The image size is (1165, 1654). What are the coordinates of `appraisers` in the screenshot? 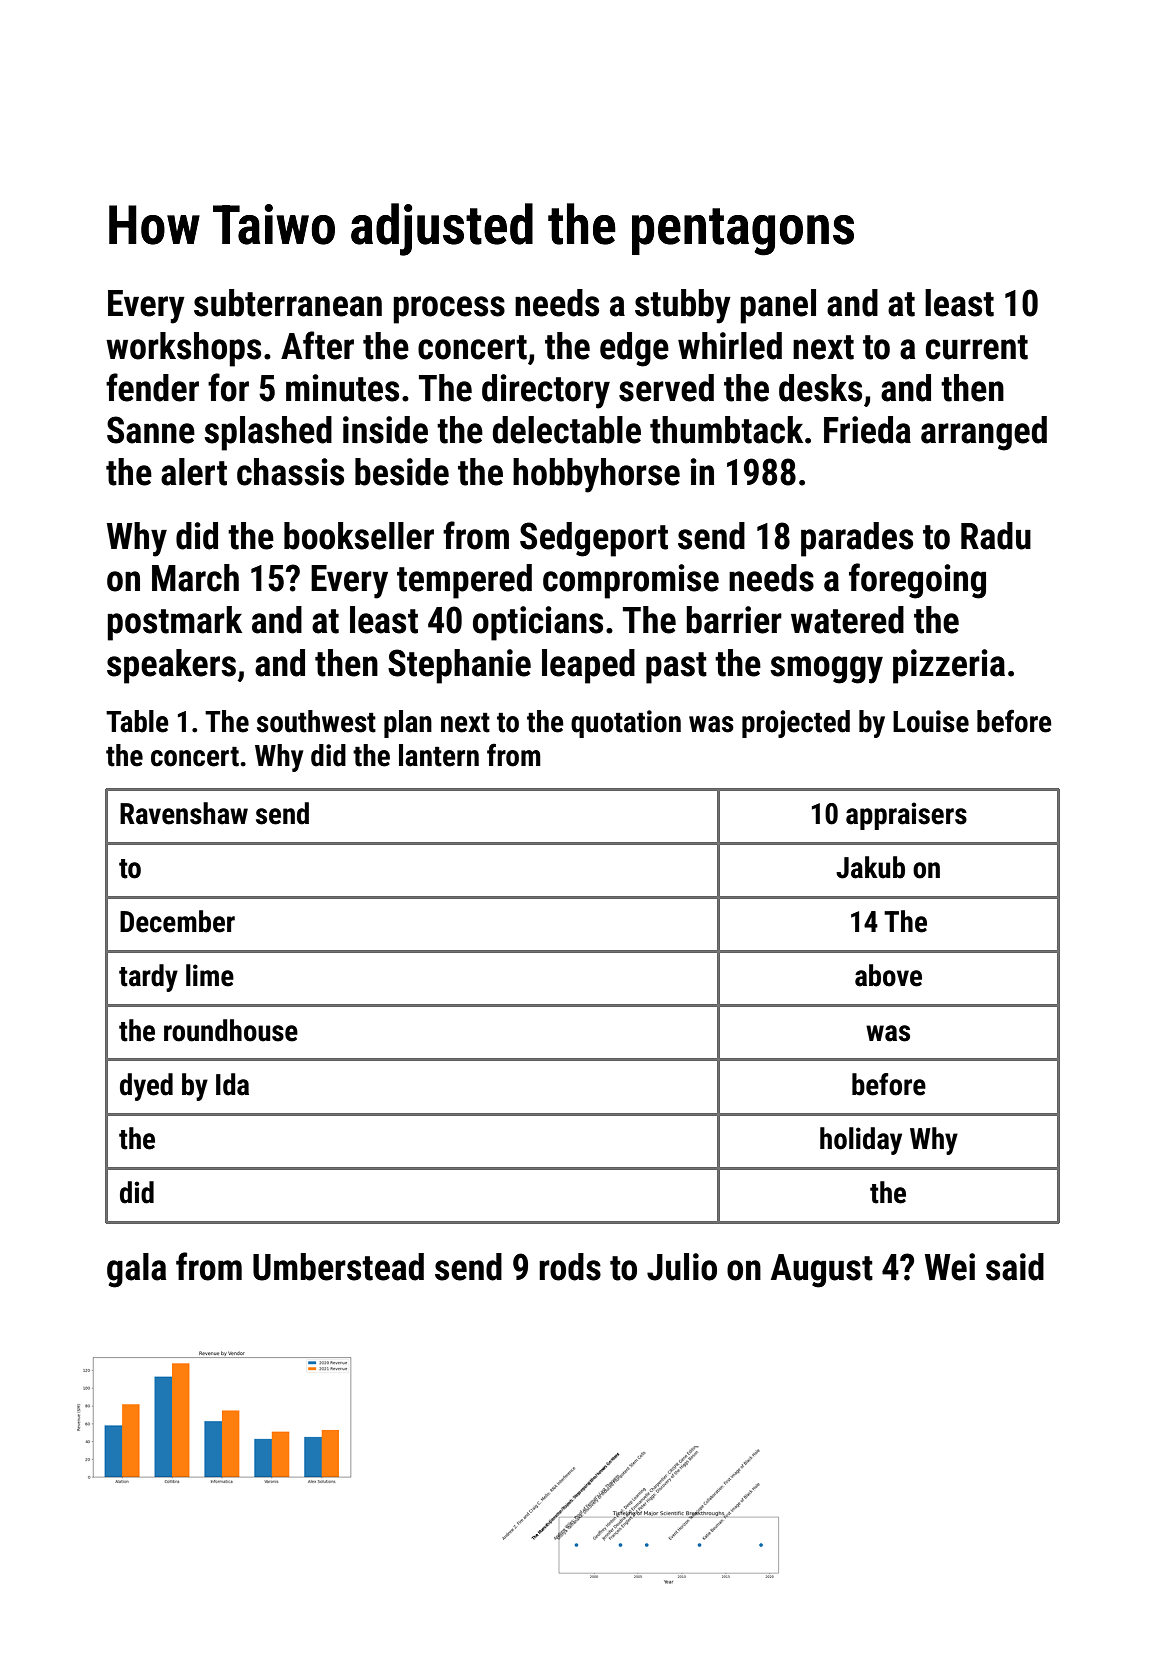 It's located at (906, 816).
